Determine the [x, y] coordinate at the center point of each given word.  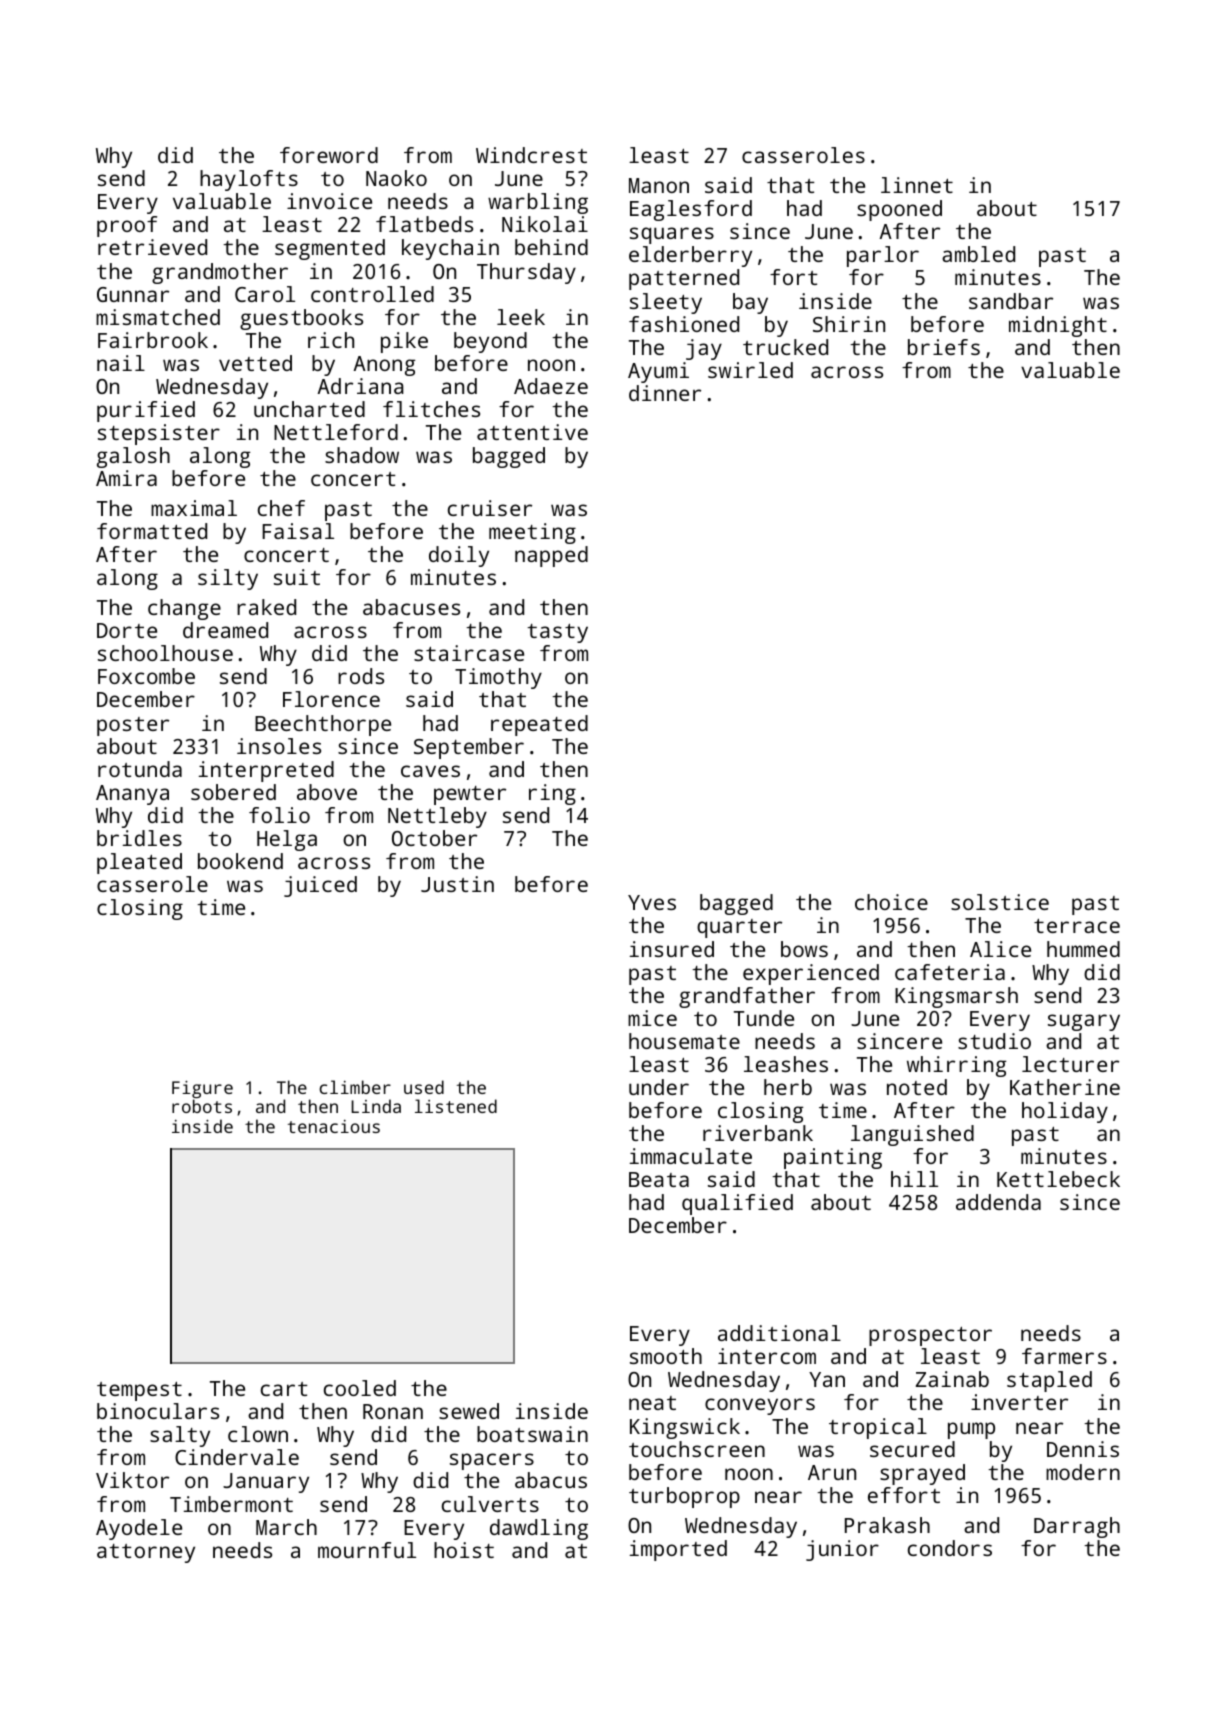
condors [950, 1548]
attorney [146, 1553]
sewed [469, 1411]
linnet [917, 185]
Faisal [298, 531]
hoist [464, 1550]
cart [284, 1389]
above [327, 792]
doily [459, 556]
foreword [329, 155]
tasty [557, 633]
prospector [930, 1336]
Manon [659, 185]
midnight [1058, 326]
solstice [1000, 902]
